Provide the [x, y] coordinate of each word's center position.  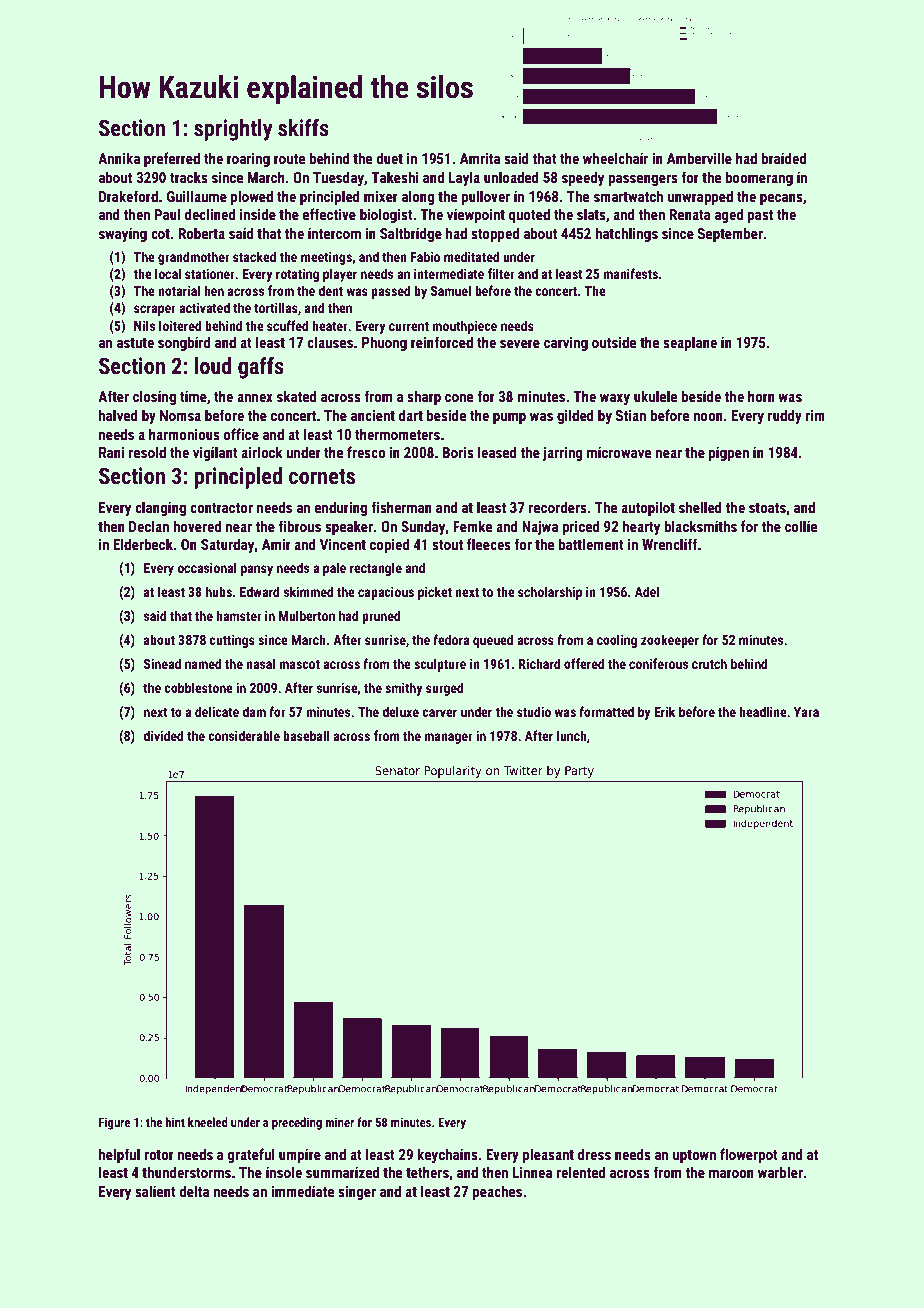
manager [448, 738]
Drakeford [128, 196]
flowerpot [749, 1155]
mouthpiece [464, 327]
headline [763, 711]
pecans [781, 199]
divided [163, 735]
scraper [155, 310]
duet [389, 158]
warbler [780, 1172]
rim [815, 415]
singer [357, 1193]
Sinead [162, 663]
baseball [306, 735]
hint [175, 1122]
